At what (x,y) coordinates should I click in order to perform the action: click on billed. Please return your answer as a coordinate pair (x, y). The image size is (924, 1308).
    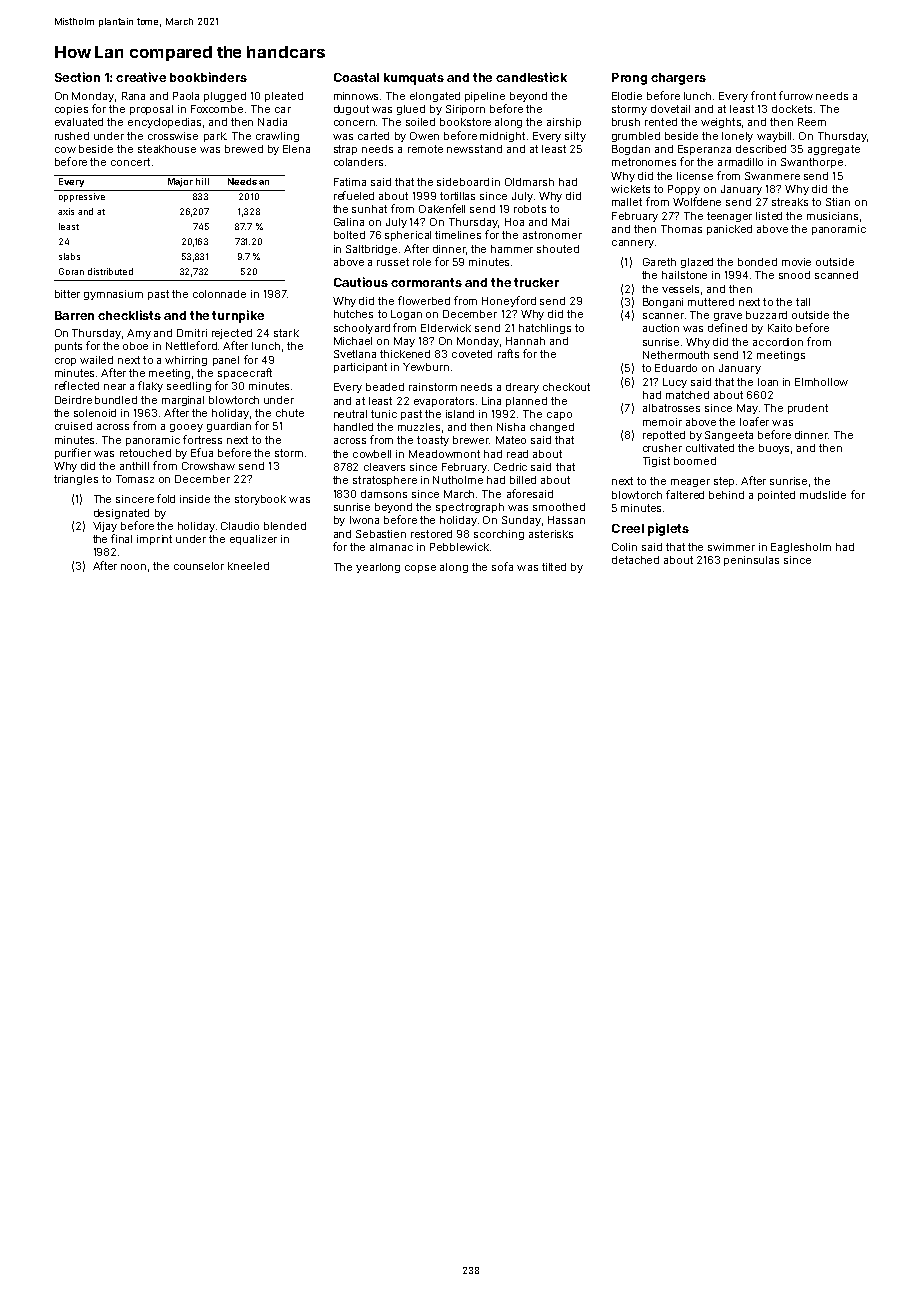
    Looking at the image, I should click on (523, 480).
